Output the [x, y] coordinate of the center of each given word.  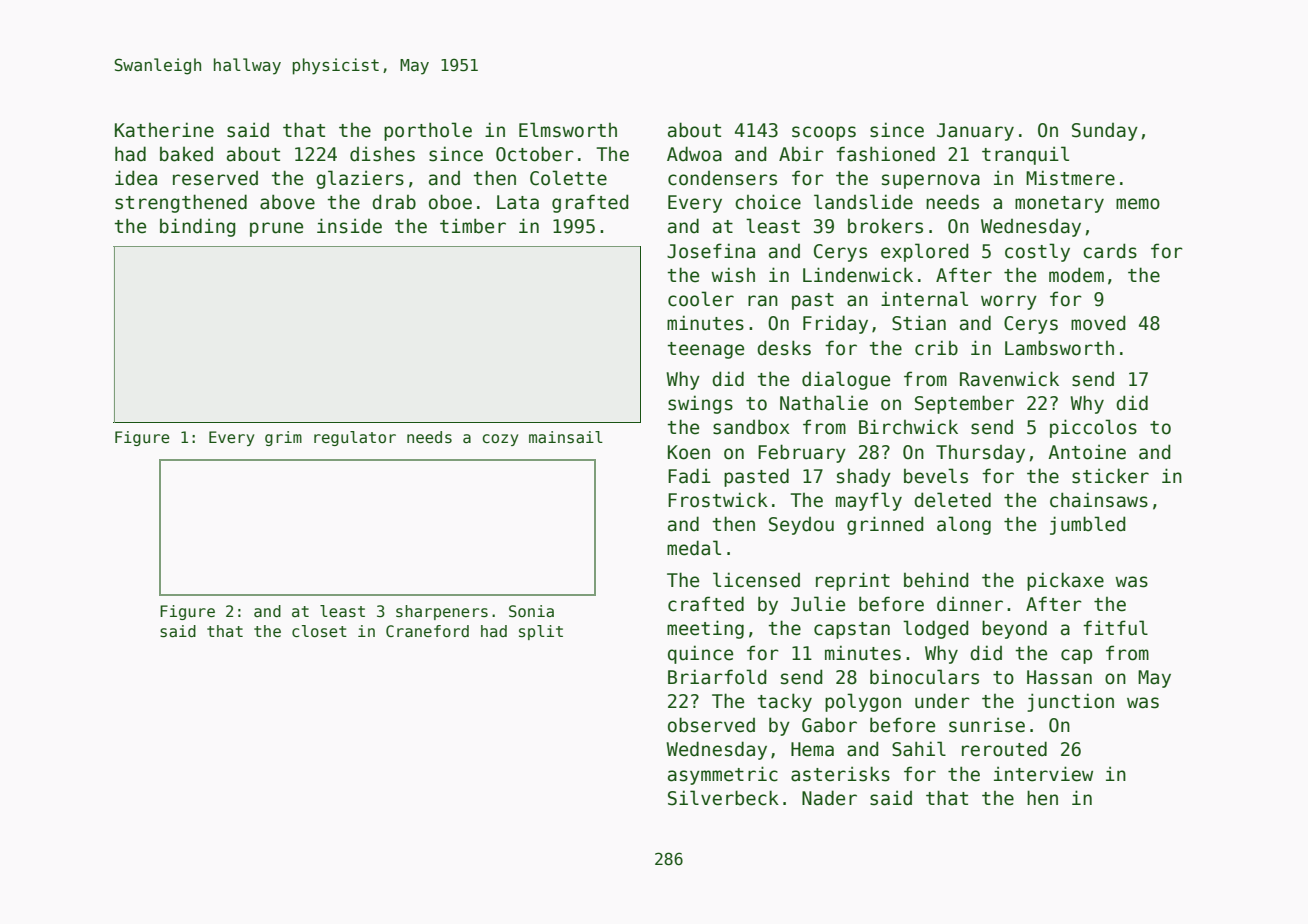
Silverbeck [723, 798]
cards [1110, 251]
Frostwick [718, 500]
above [287, 202]
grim [283, 438]
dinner [970, 604]
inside [349, 226]
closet [319, 631]
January [975, 132]
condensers [722, 178]
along [964, 525]
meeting [705, 629]
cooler [701, 299]
